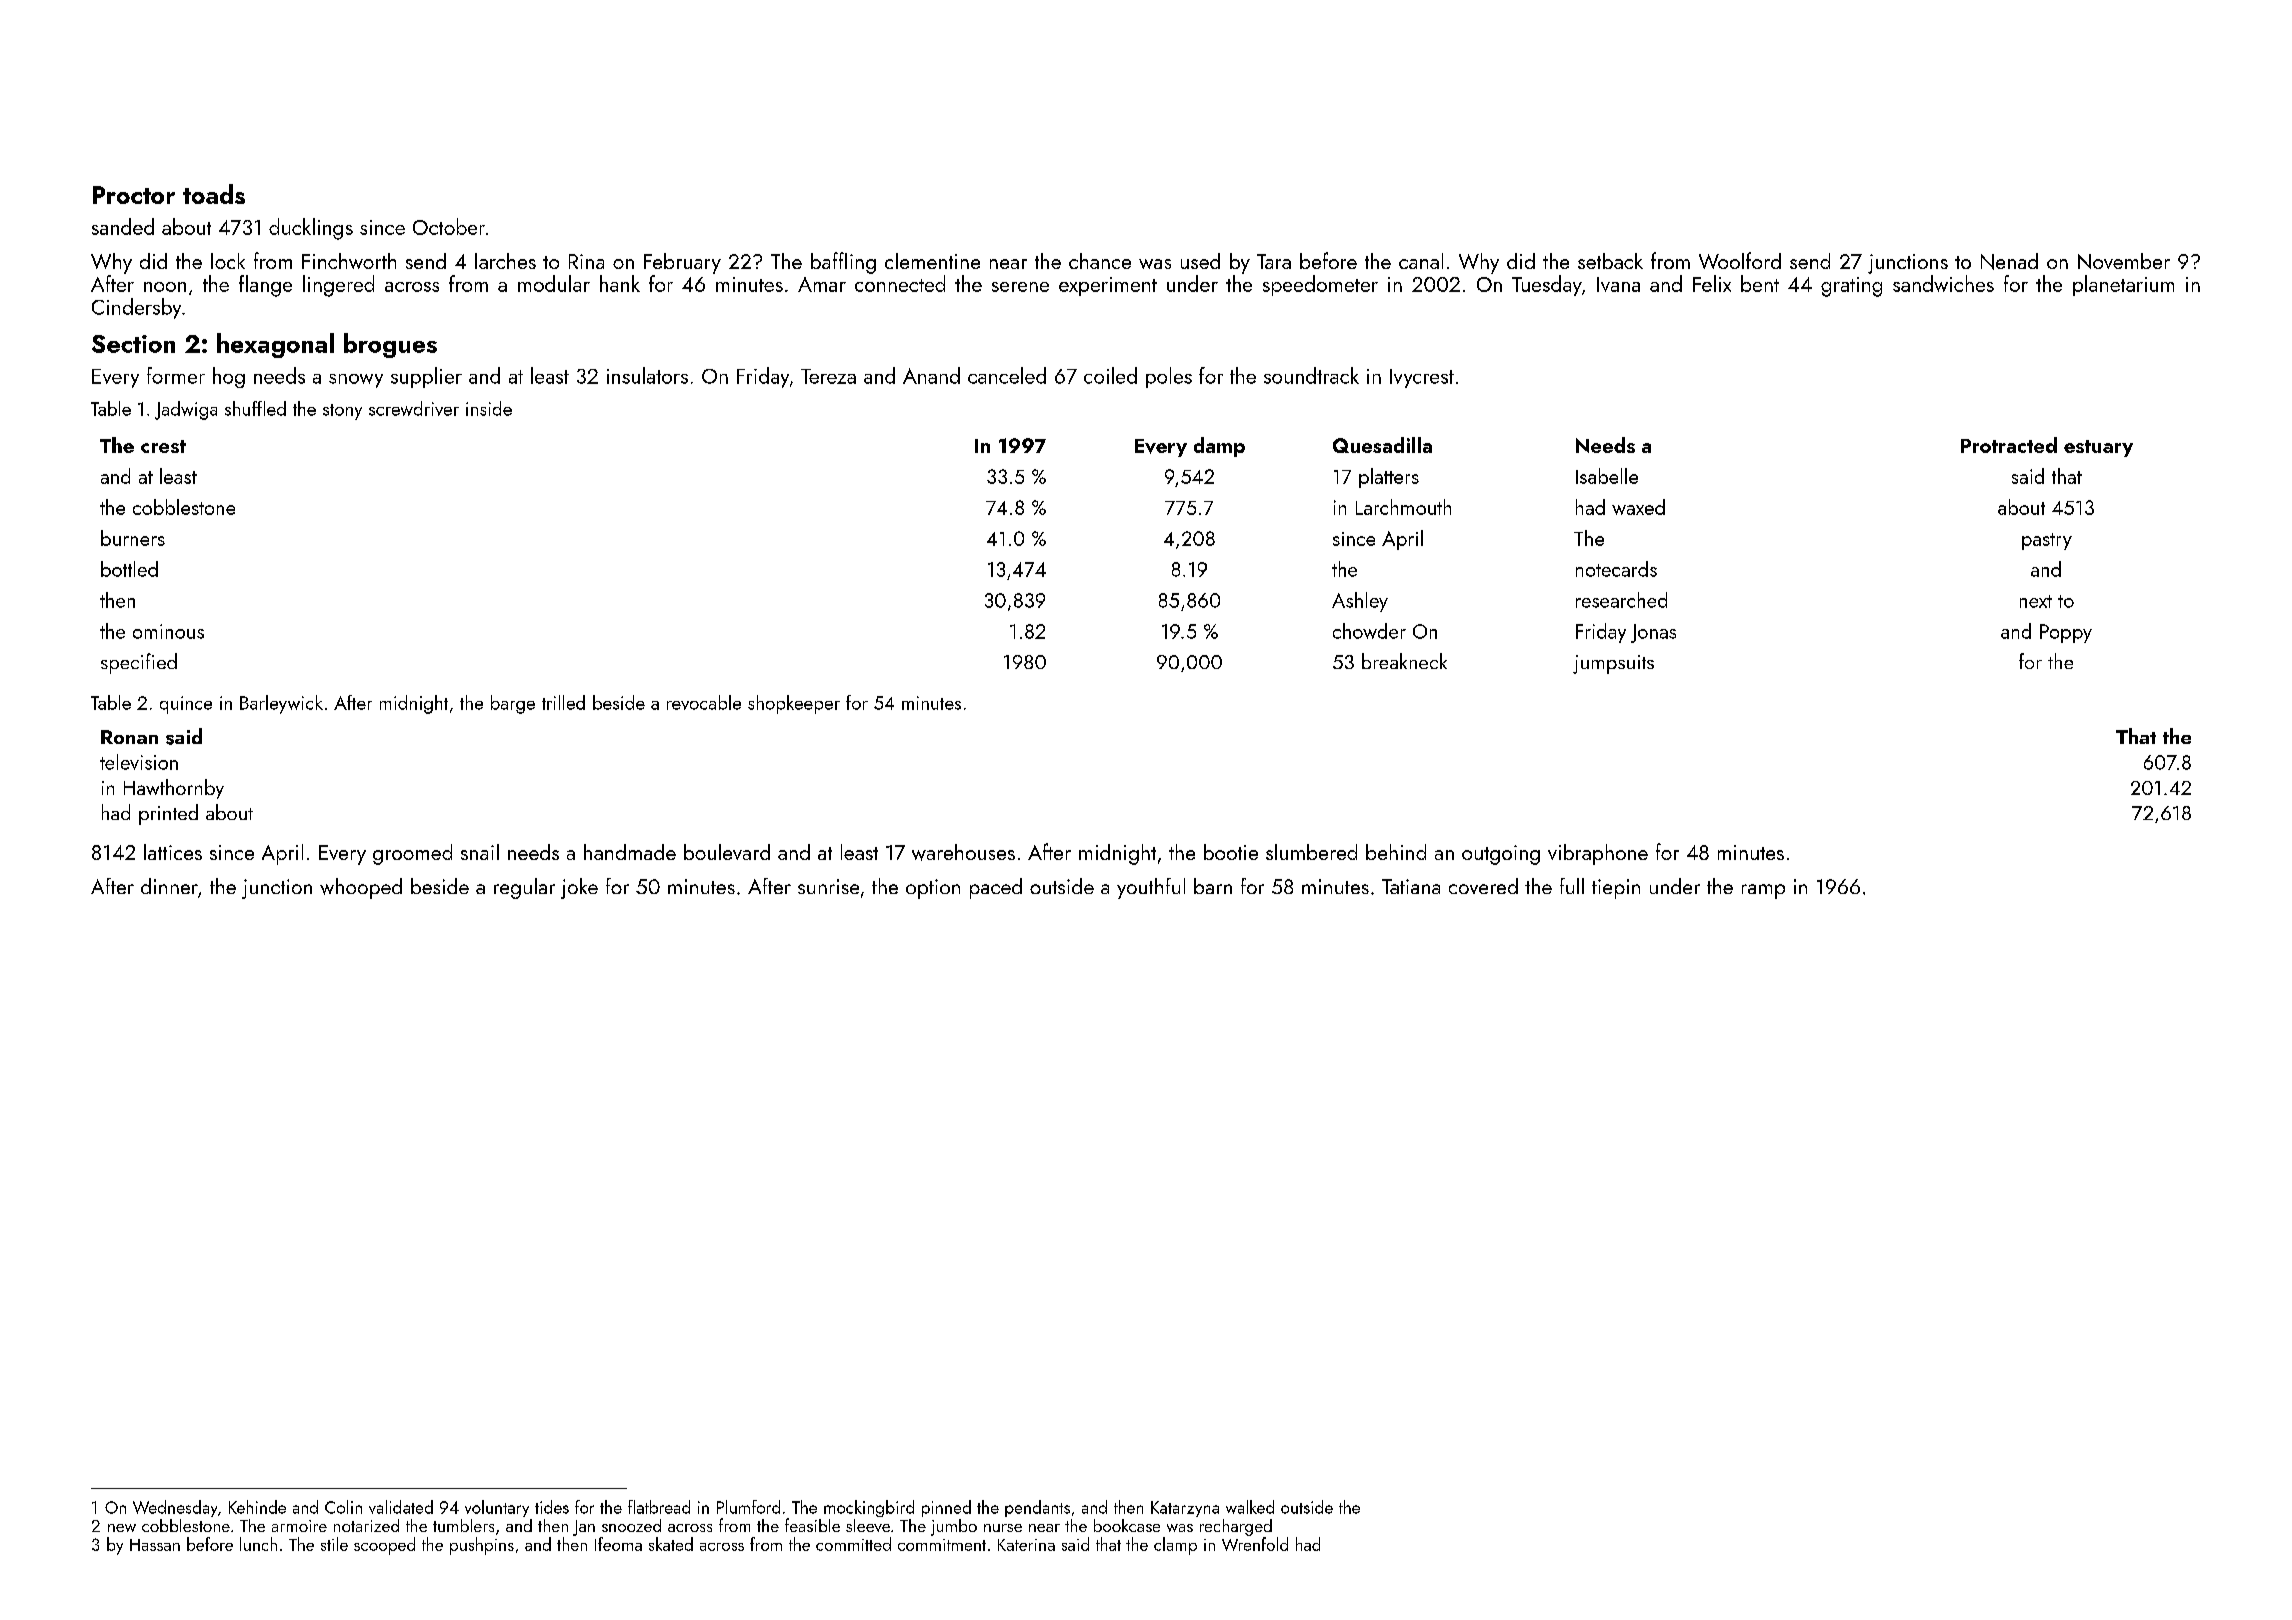  What do you see at coordinates (449, 226) in the screenshot?
I see `October` at bounding box center [449, 226].
